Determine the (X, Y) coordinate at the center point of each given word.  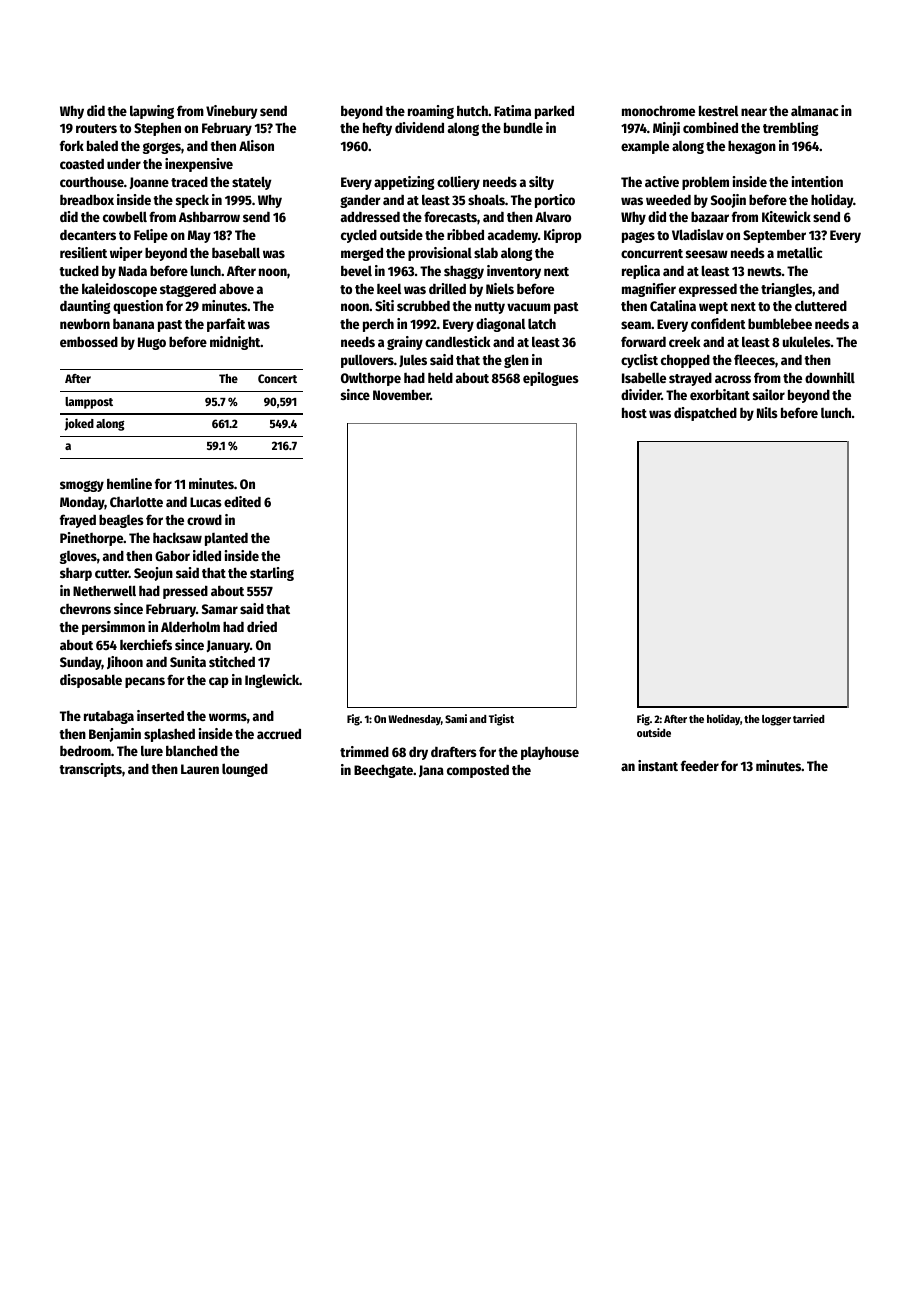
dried (262, 626)
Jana (431, 771)
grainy (405, 343)
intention (817, 181)
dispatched (705, 414)
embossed (89, 341)
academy (513, 236)
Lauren (200, 769)
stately (252, 183)
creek (684, 341)
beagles (121, 521)
